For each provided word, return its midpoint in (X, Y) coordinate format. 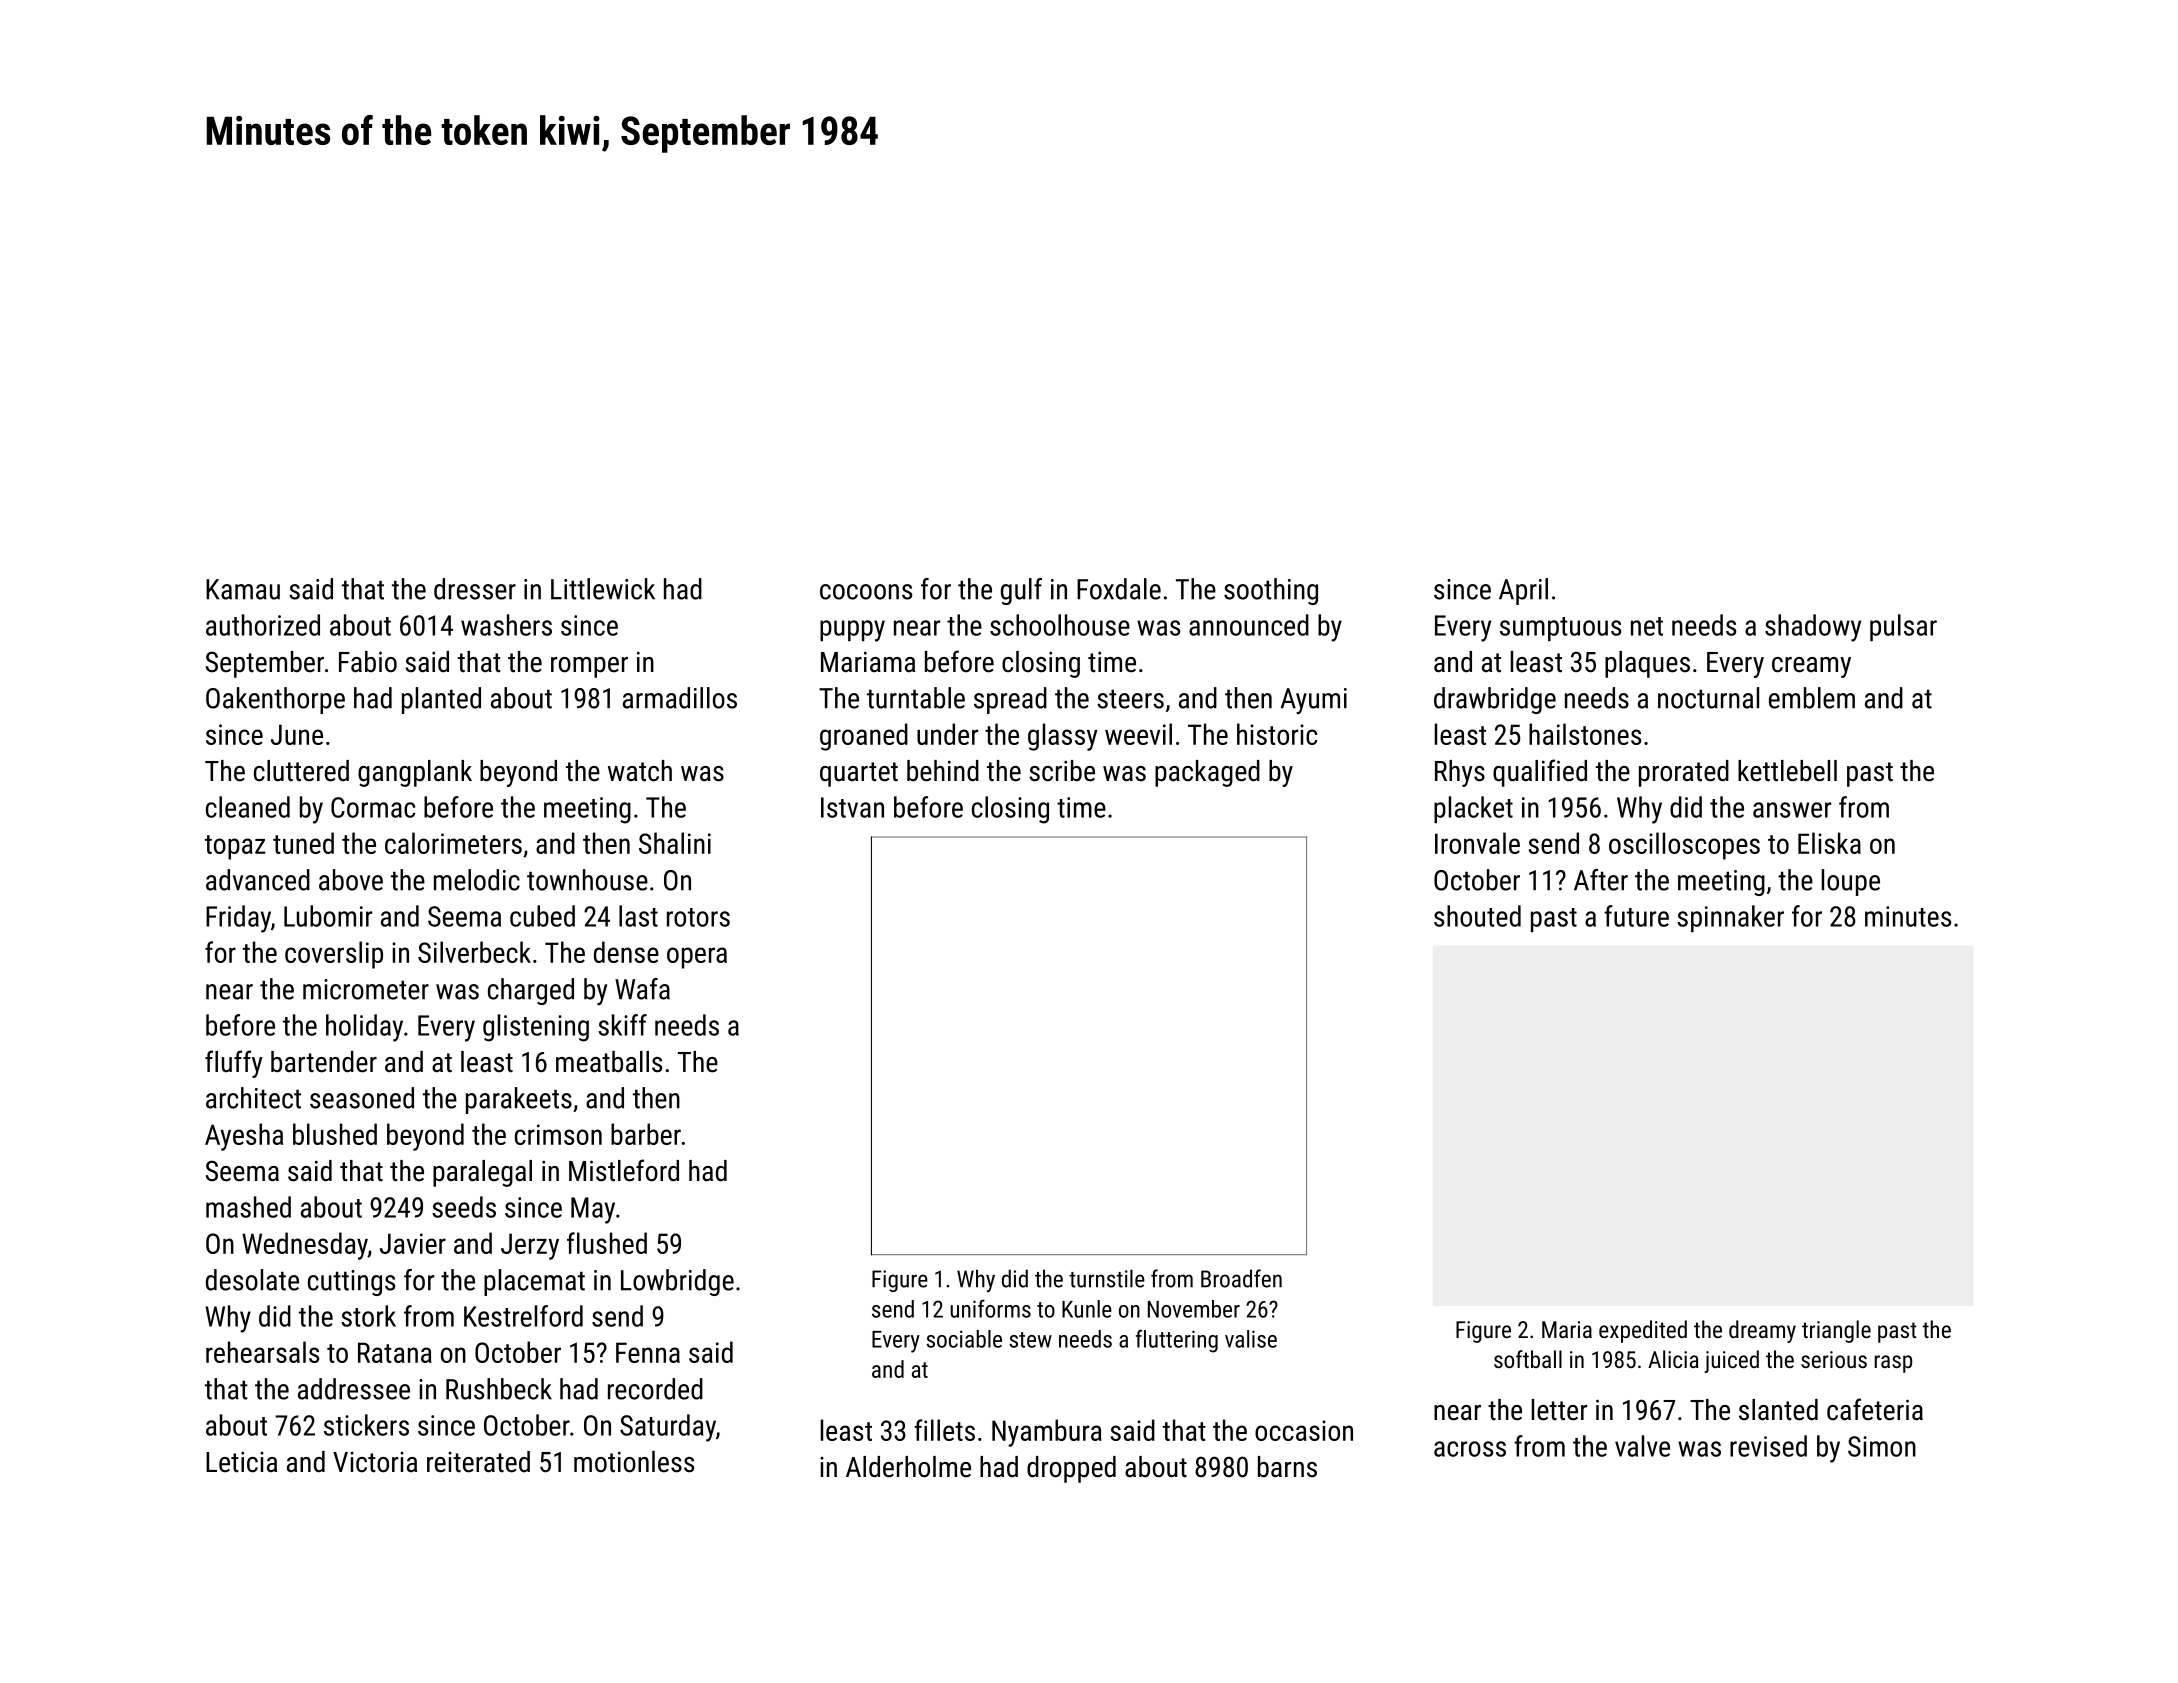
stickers (366, 1425)
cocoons (866, 592)
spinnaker (1730, 918)
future (1636, 916)
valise (1251, 1339)
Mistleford (624, 1170)
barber (646, 1134)
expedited (1643, 1331)
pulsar (1903, 627)
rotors (698, 917)
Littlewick (603, 589)
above (351, 880)
